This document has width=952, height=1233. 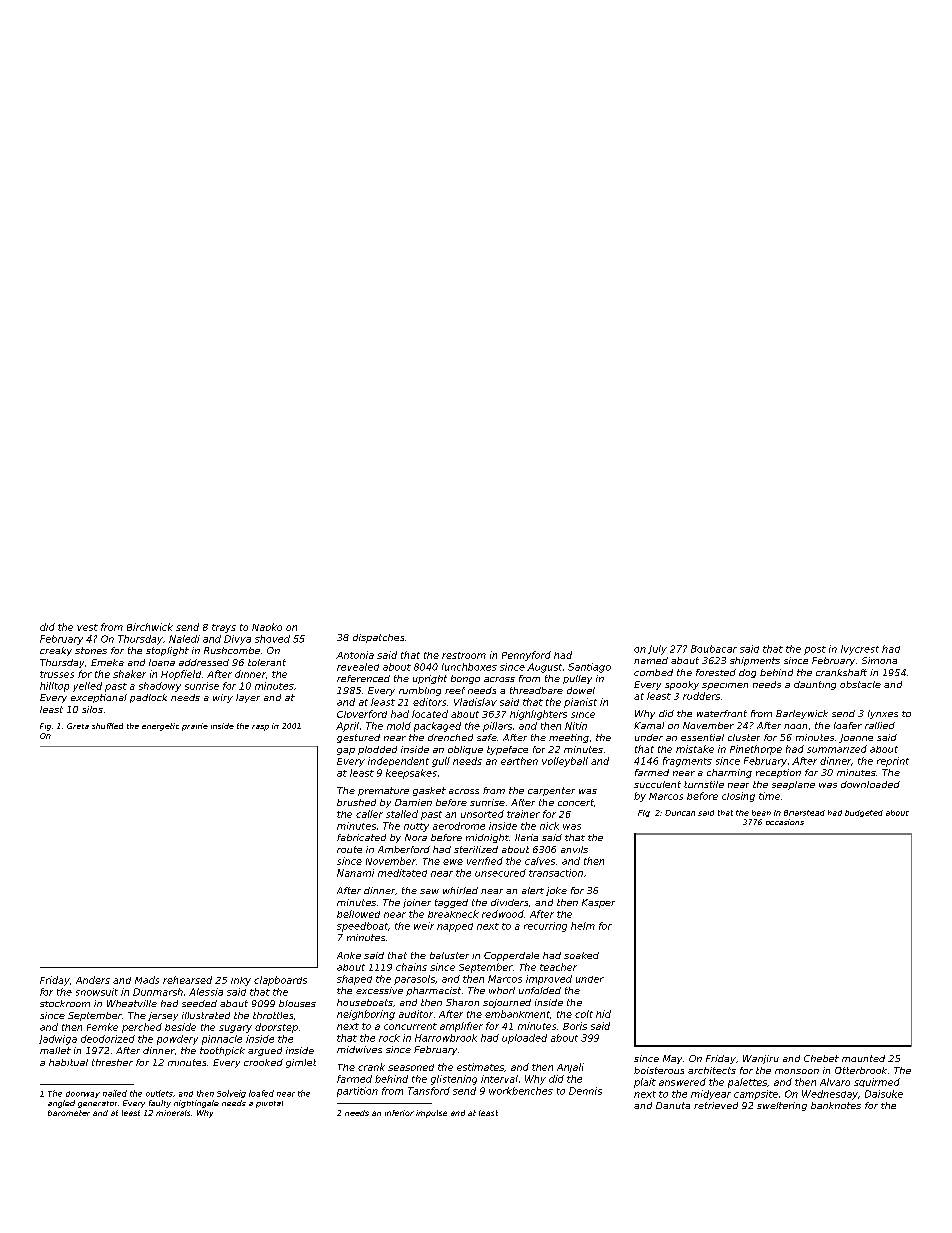 I want to click on pivotal, so click(x=269, y=1104).
